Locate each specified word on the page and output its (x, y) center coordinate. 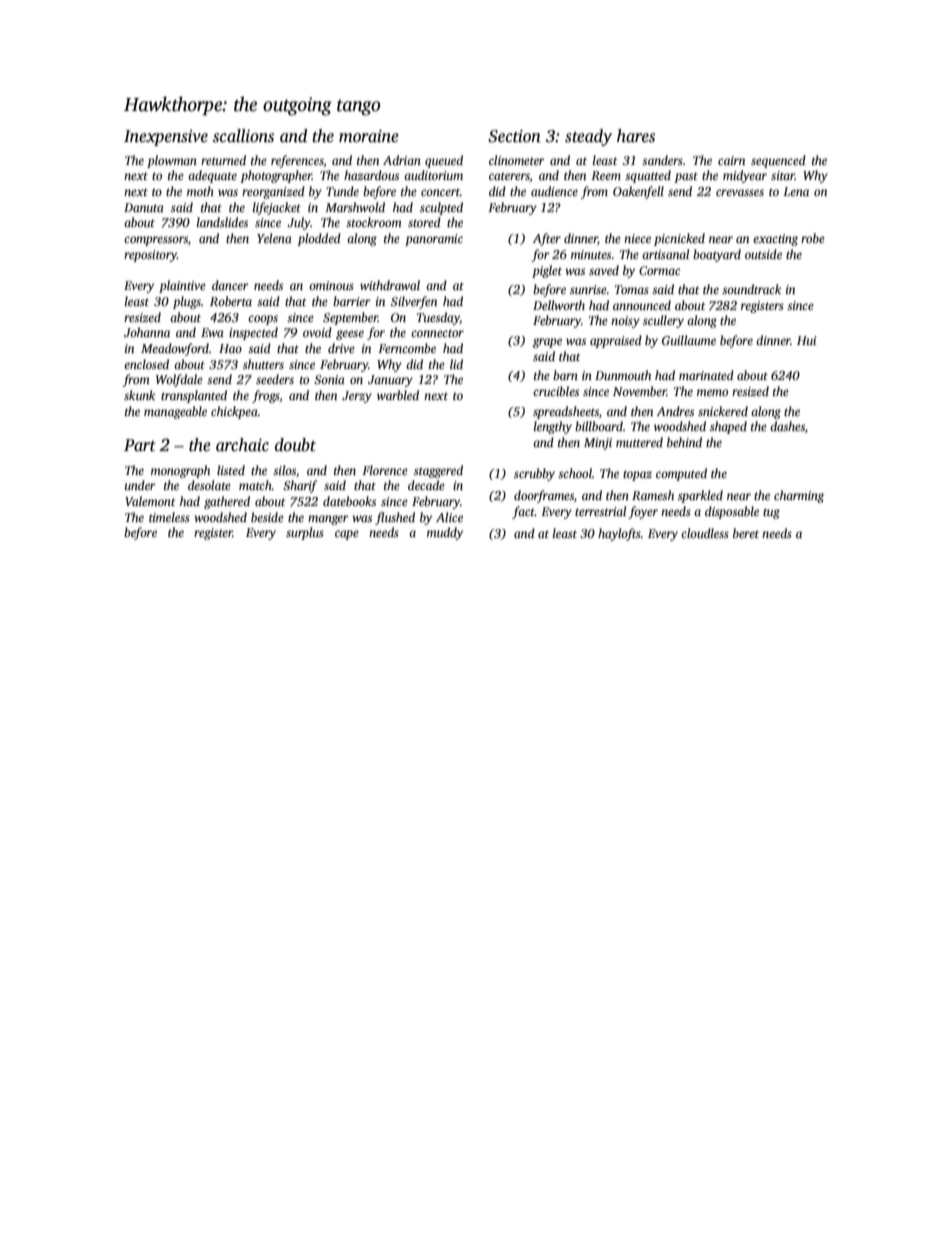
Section (514, 136)
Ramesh (653, 495)
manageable (175, 412)
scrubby (534, 474)
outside (763, 254)
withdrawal (390, 285)
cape (347, 535)
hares (636, 136)
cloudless (705, 533)
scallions (243, 136)
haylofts (619, 534)
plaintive (182, 286)
